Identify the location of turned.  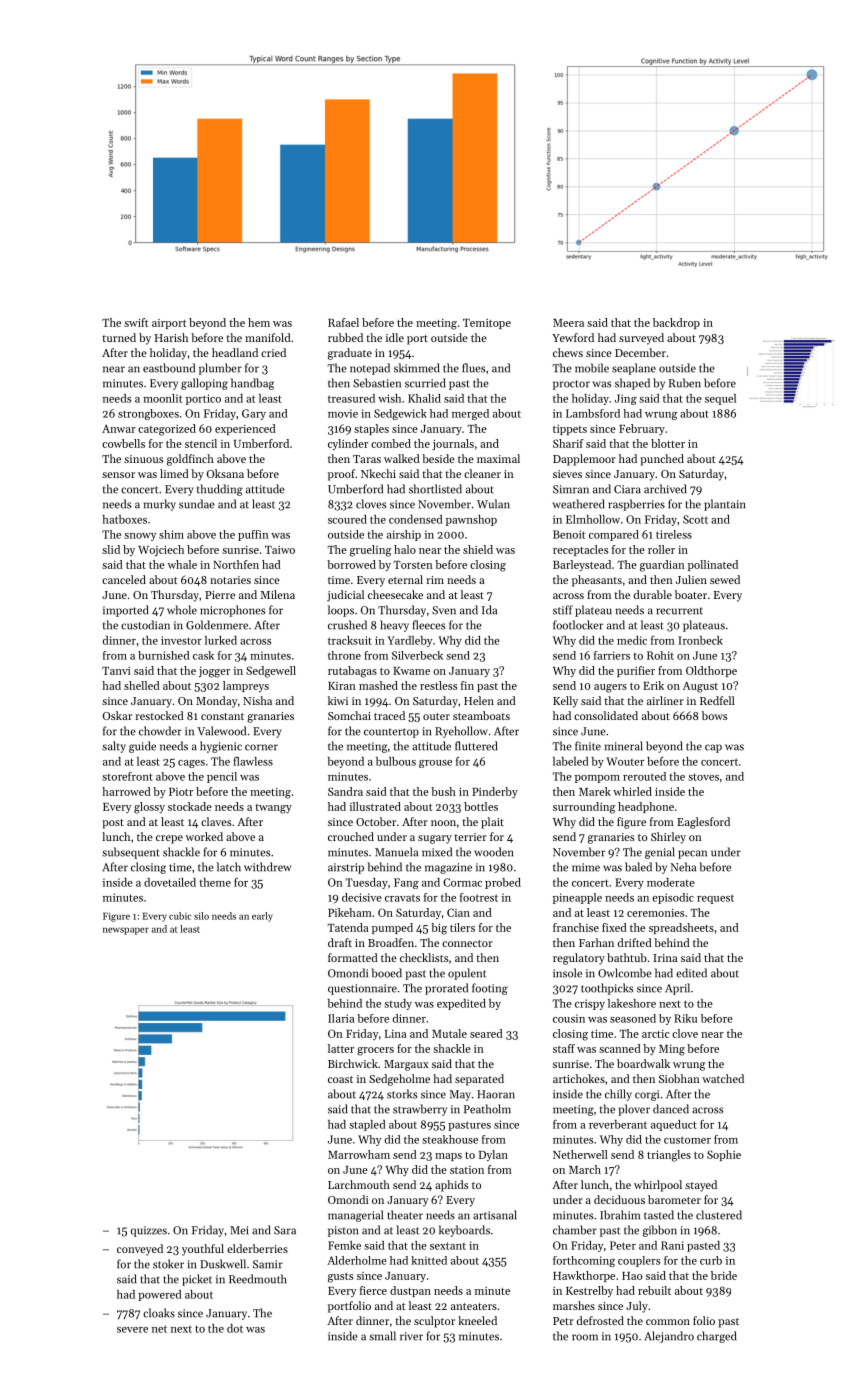
(119, 337).
